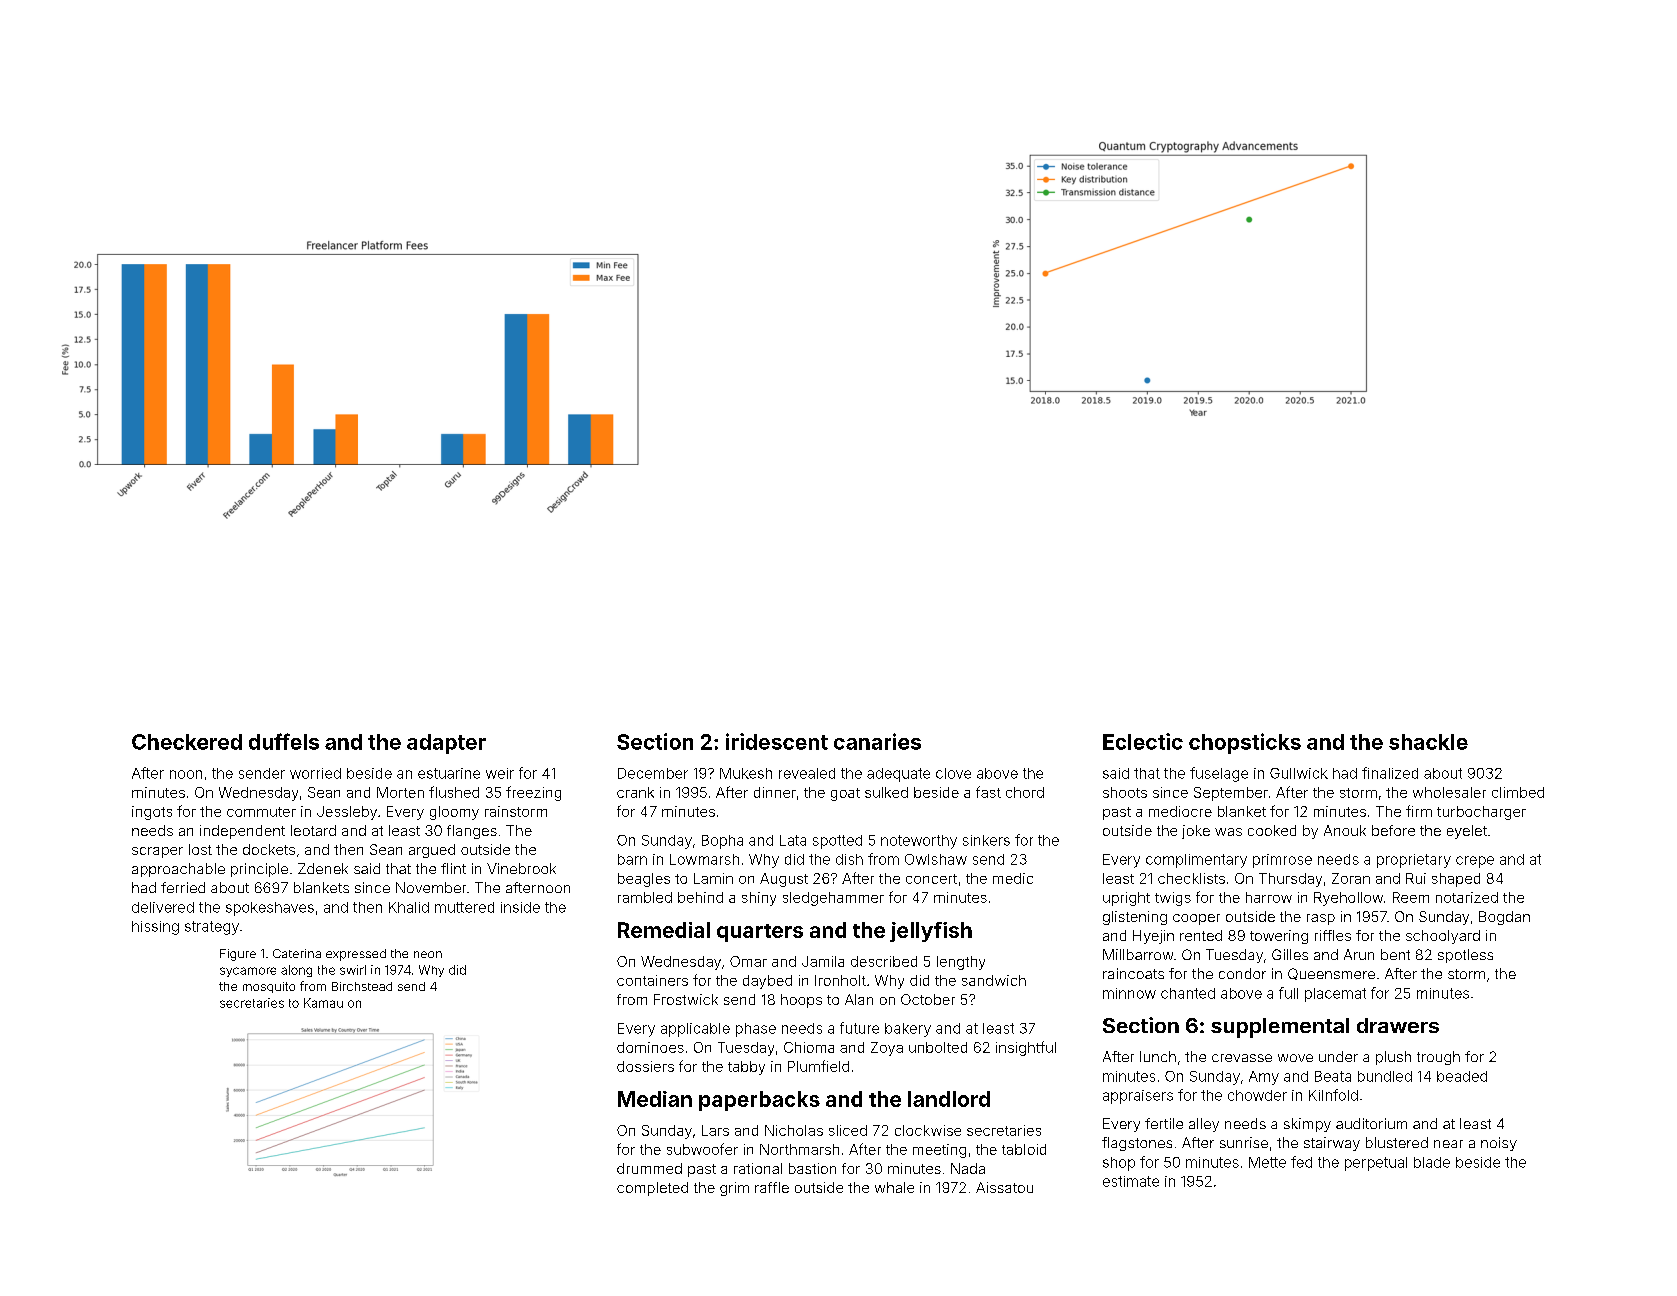  Describe the element at coordinates (949, 1099) in the document. I see `landlord` at that location.
